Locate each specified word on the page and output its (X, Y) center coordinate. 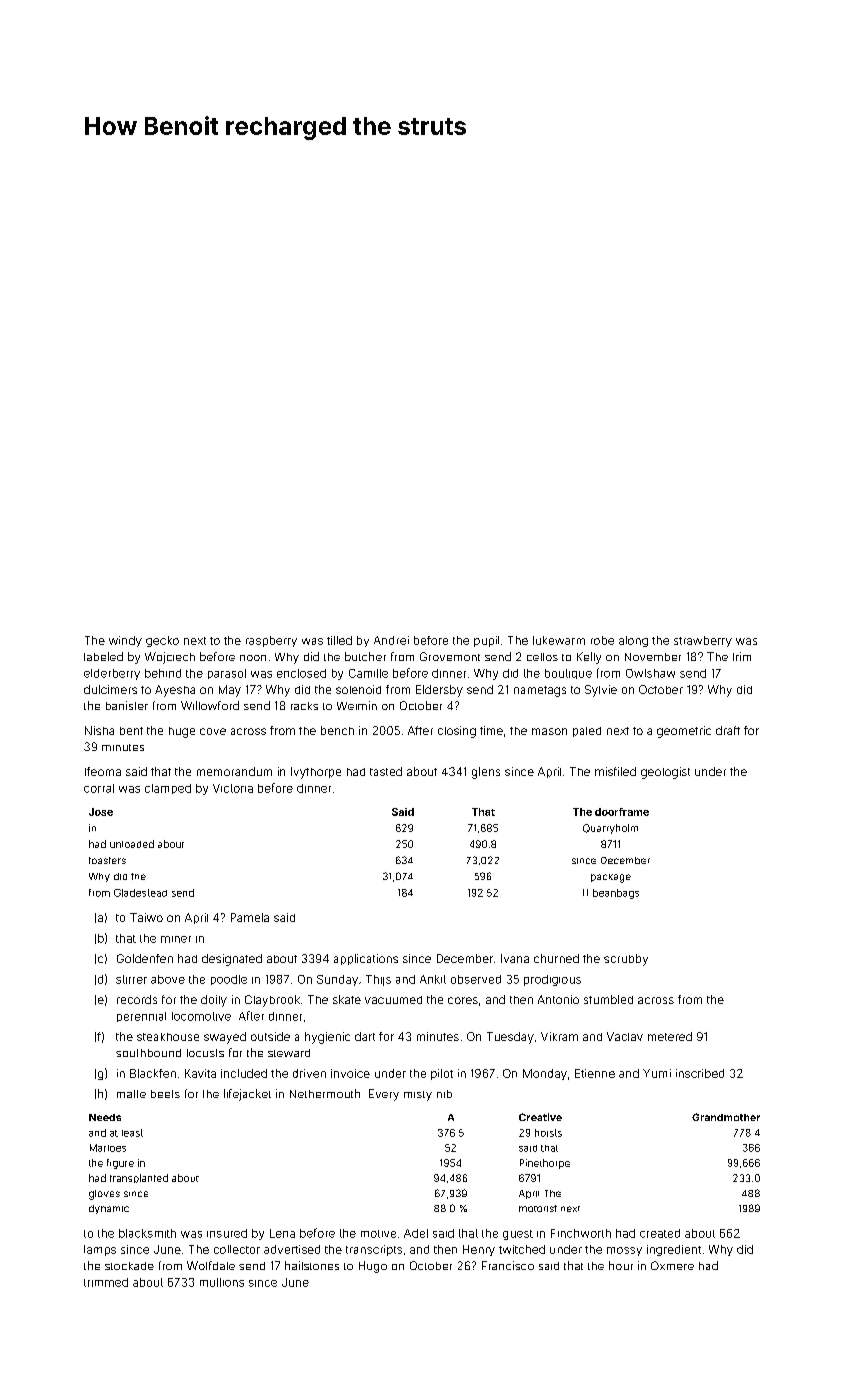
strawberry (703, 641)
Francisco (508, 1265)
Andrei (391, 640)
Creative (540, 1117)
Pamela (250, 917)
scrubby (626, 960)
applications (366, 959)
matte (131, 1094)
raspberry (271, 641)
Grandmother (726, 1117)
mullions (222, 1282)
